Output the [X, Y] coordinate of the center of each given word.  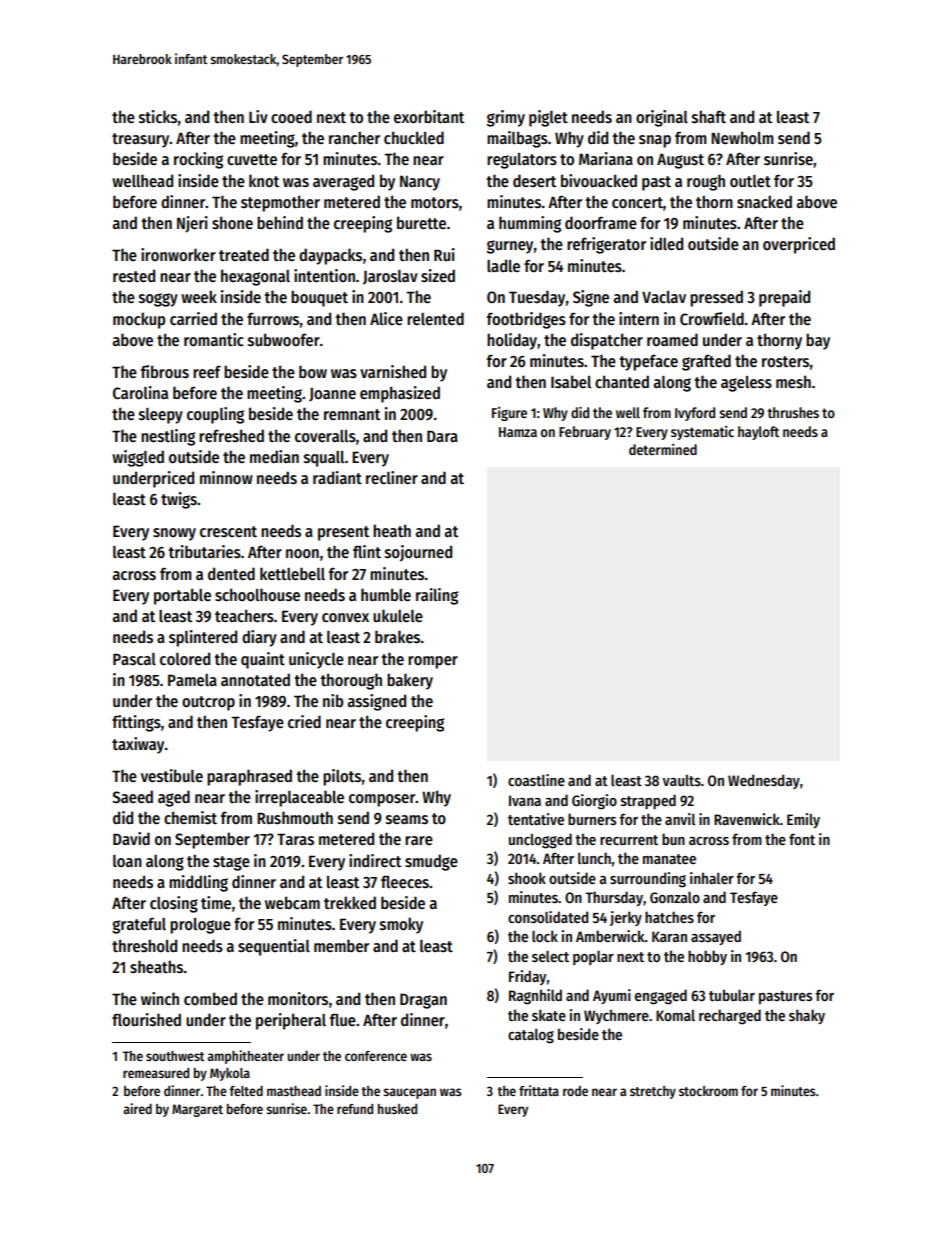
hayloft [758, 433]
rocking [198, 160]
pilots [342, 777]
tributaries [204, 551]
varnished [393, 371]
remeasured [156, 1073]
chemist [190, 818]
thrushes [793, 412]
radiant [337, 477]
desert [534, 180]
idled [666, 243]
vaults [682, 780]
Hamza [518, 432]
